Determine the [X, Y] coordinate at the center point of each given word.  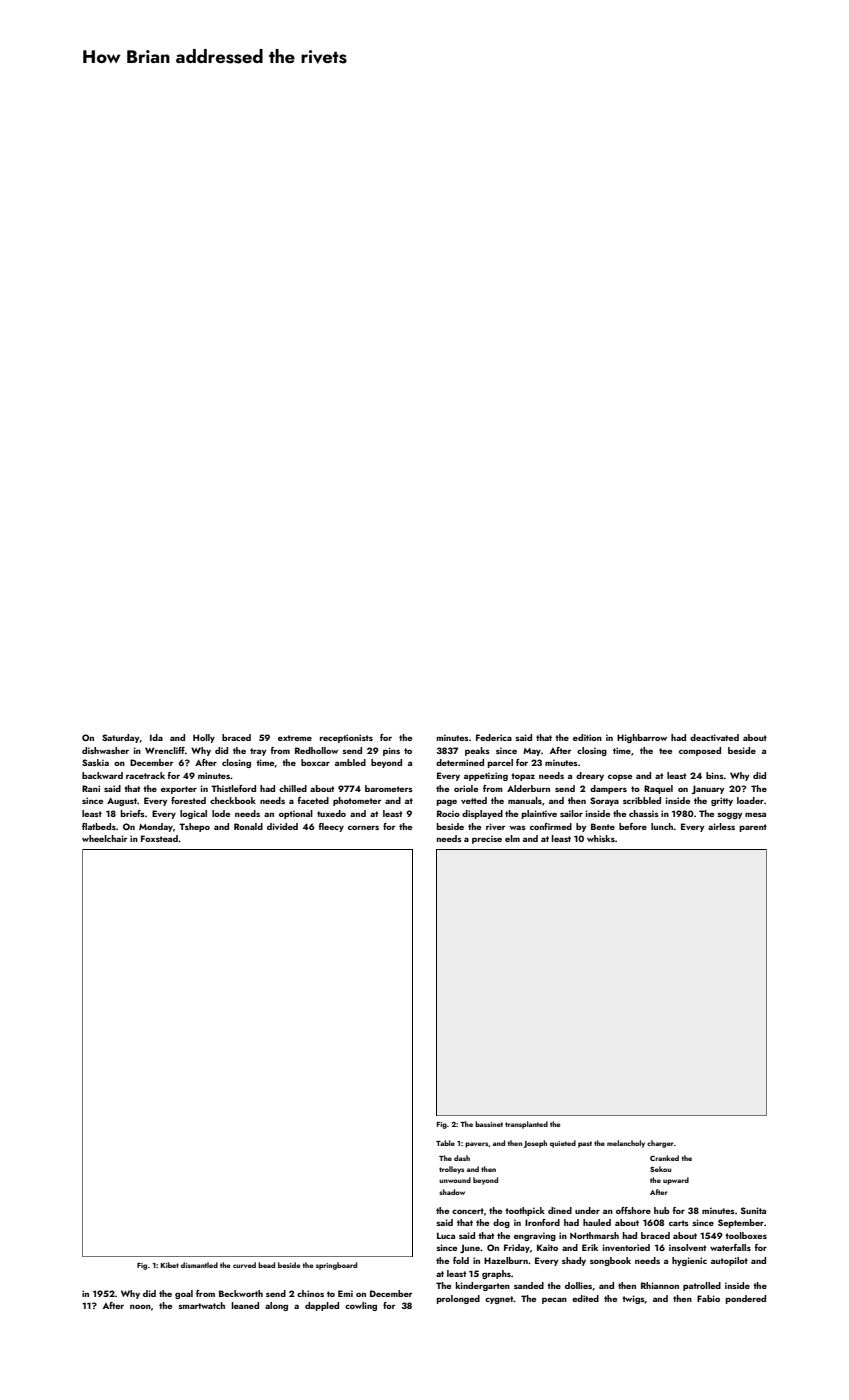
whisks [601, 838]
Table [445, 1143]
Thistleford [233, 788]
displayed [482, 814]
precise [487, 839]
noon [140, 1307]
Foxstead [159, 838]
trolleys [451, 1170]
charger [660, 1144]
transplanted [526, 1125]
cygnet [499, 1300]
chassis [643, 813]
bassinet [489, 1124]
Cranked [664, 1158]
